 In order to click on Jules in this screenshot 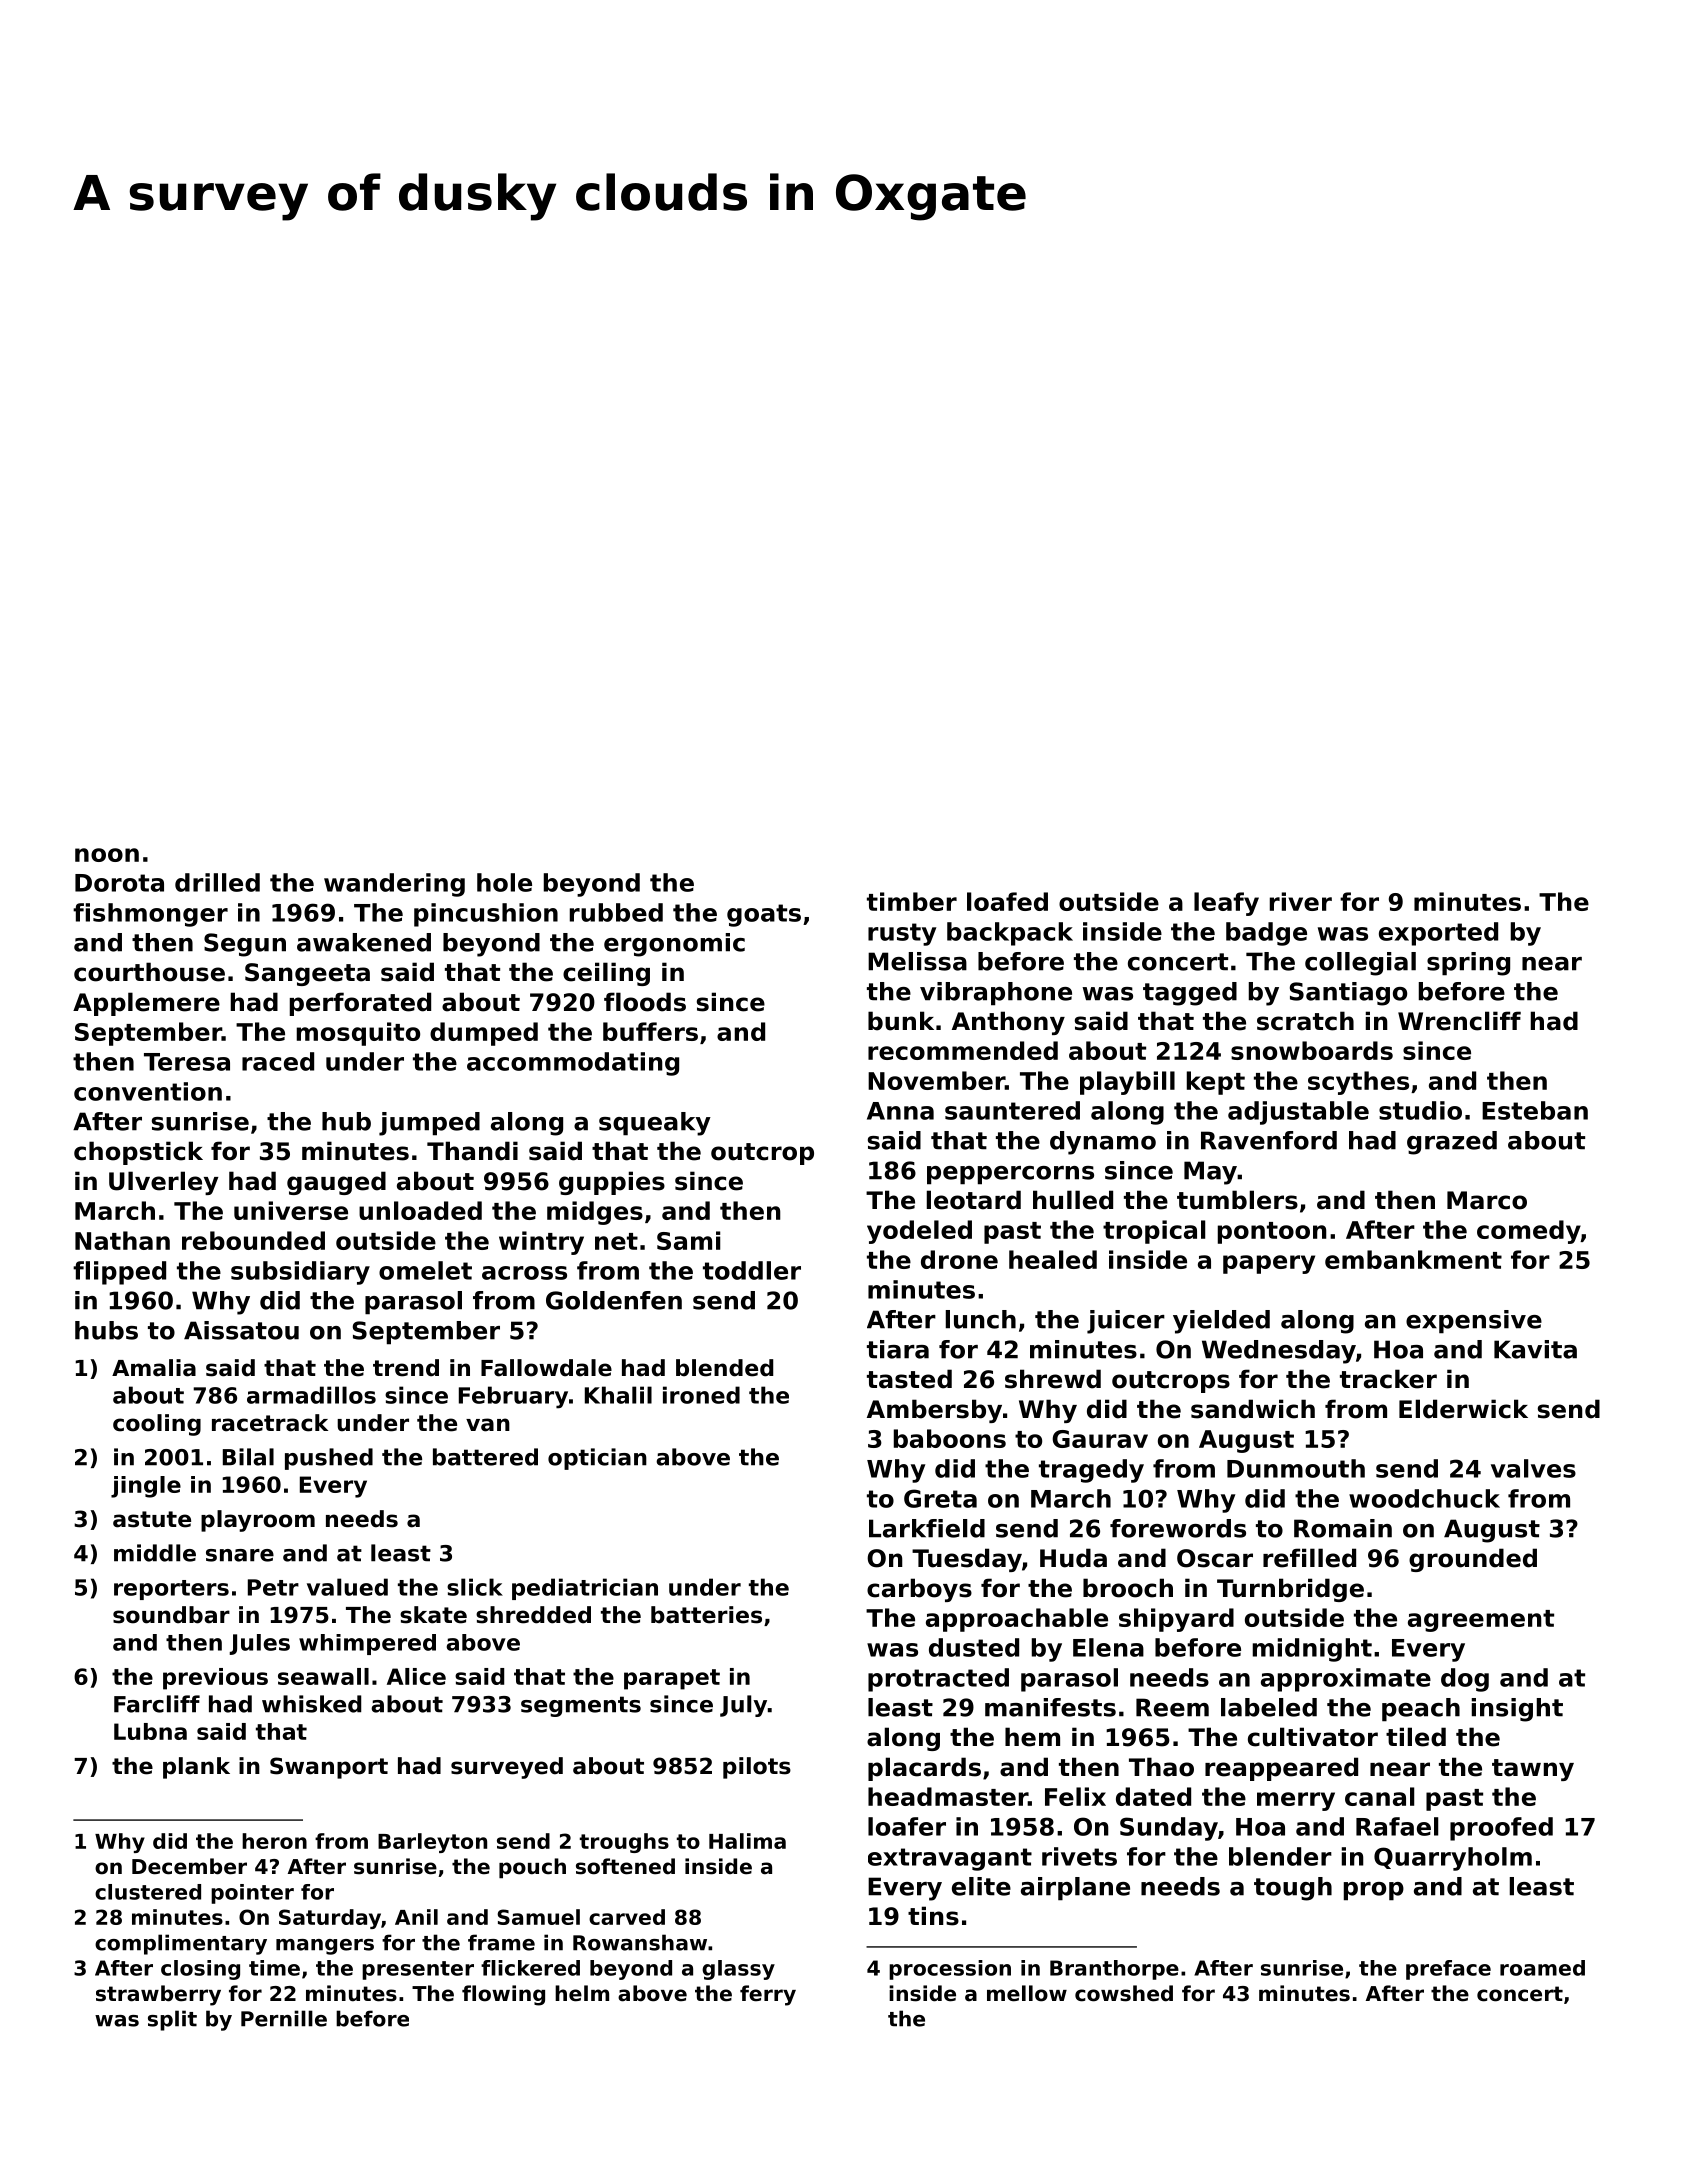, I will do `click(259, 1644)`.
